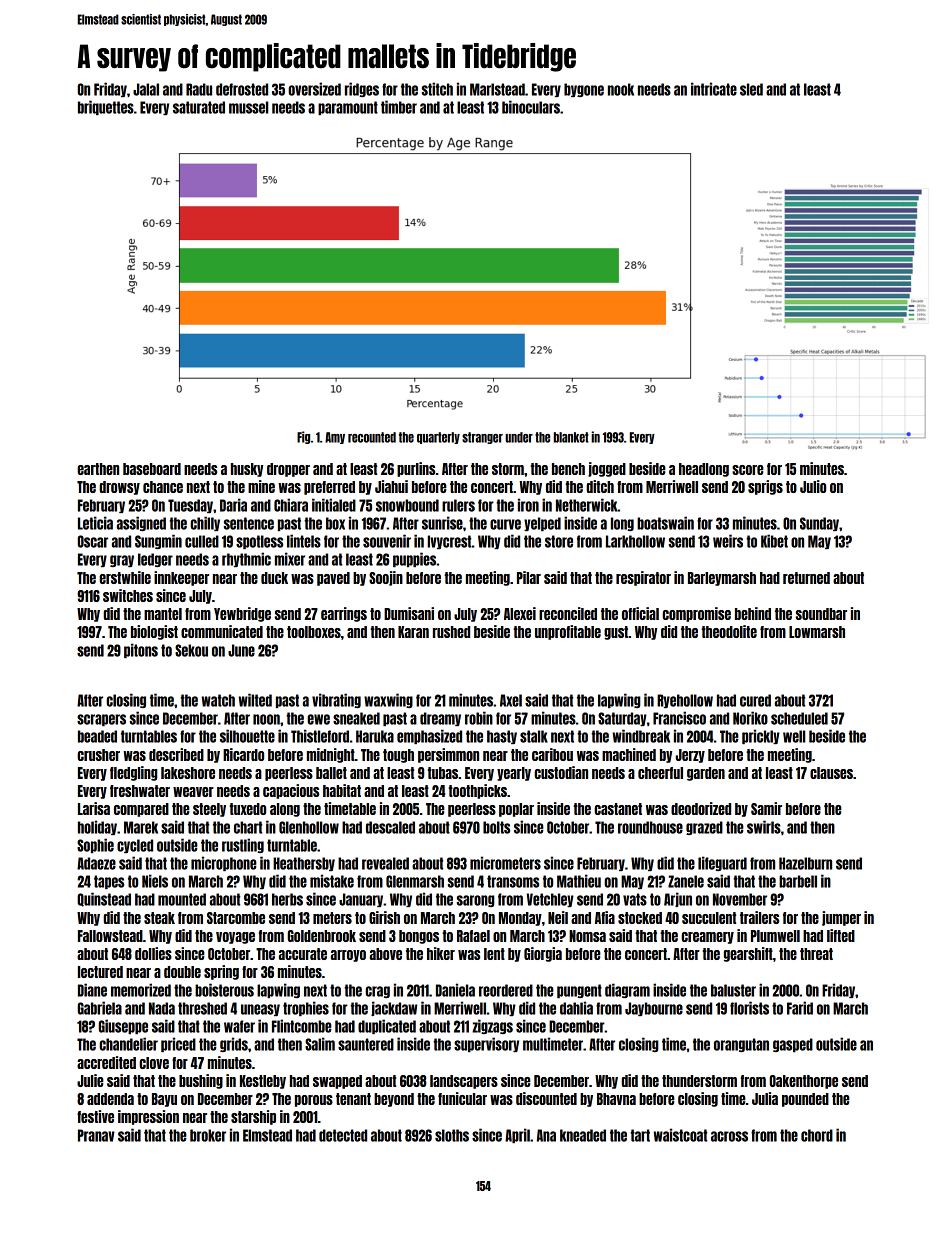 This screenshot has height=1233, width=952. Describe the element at coordinates (621, 89) in the screenshot. I see `nook` at that location.
